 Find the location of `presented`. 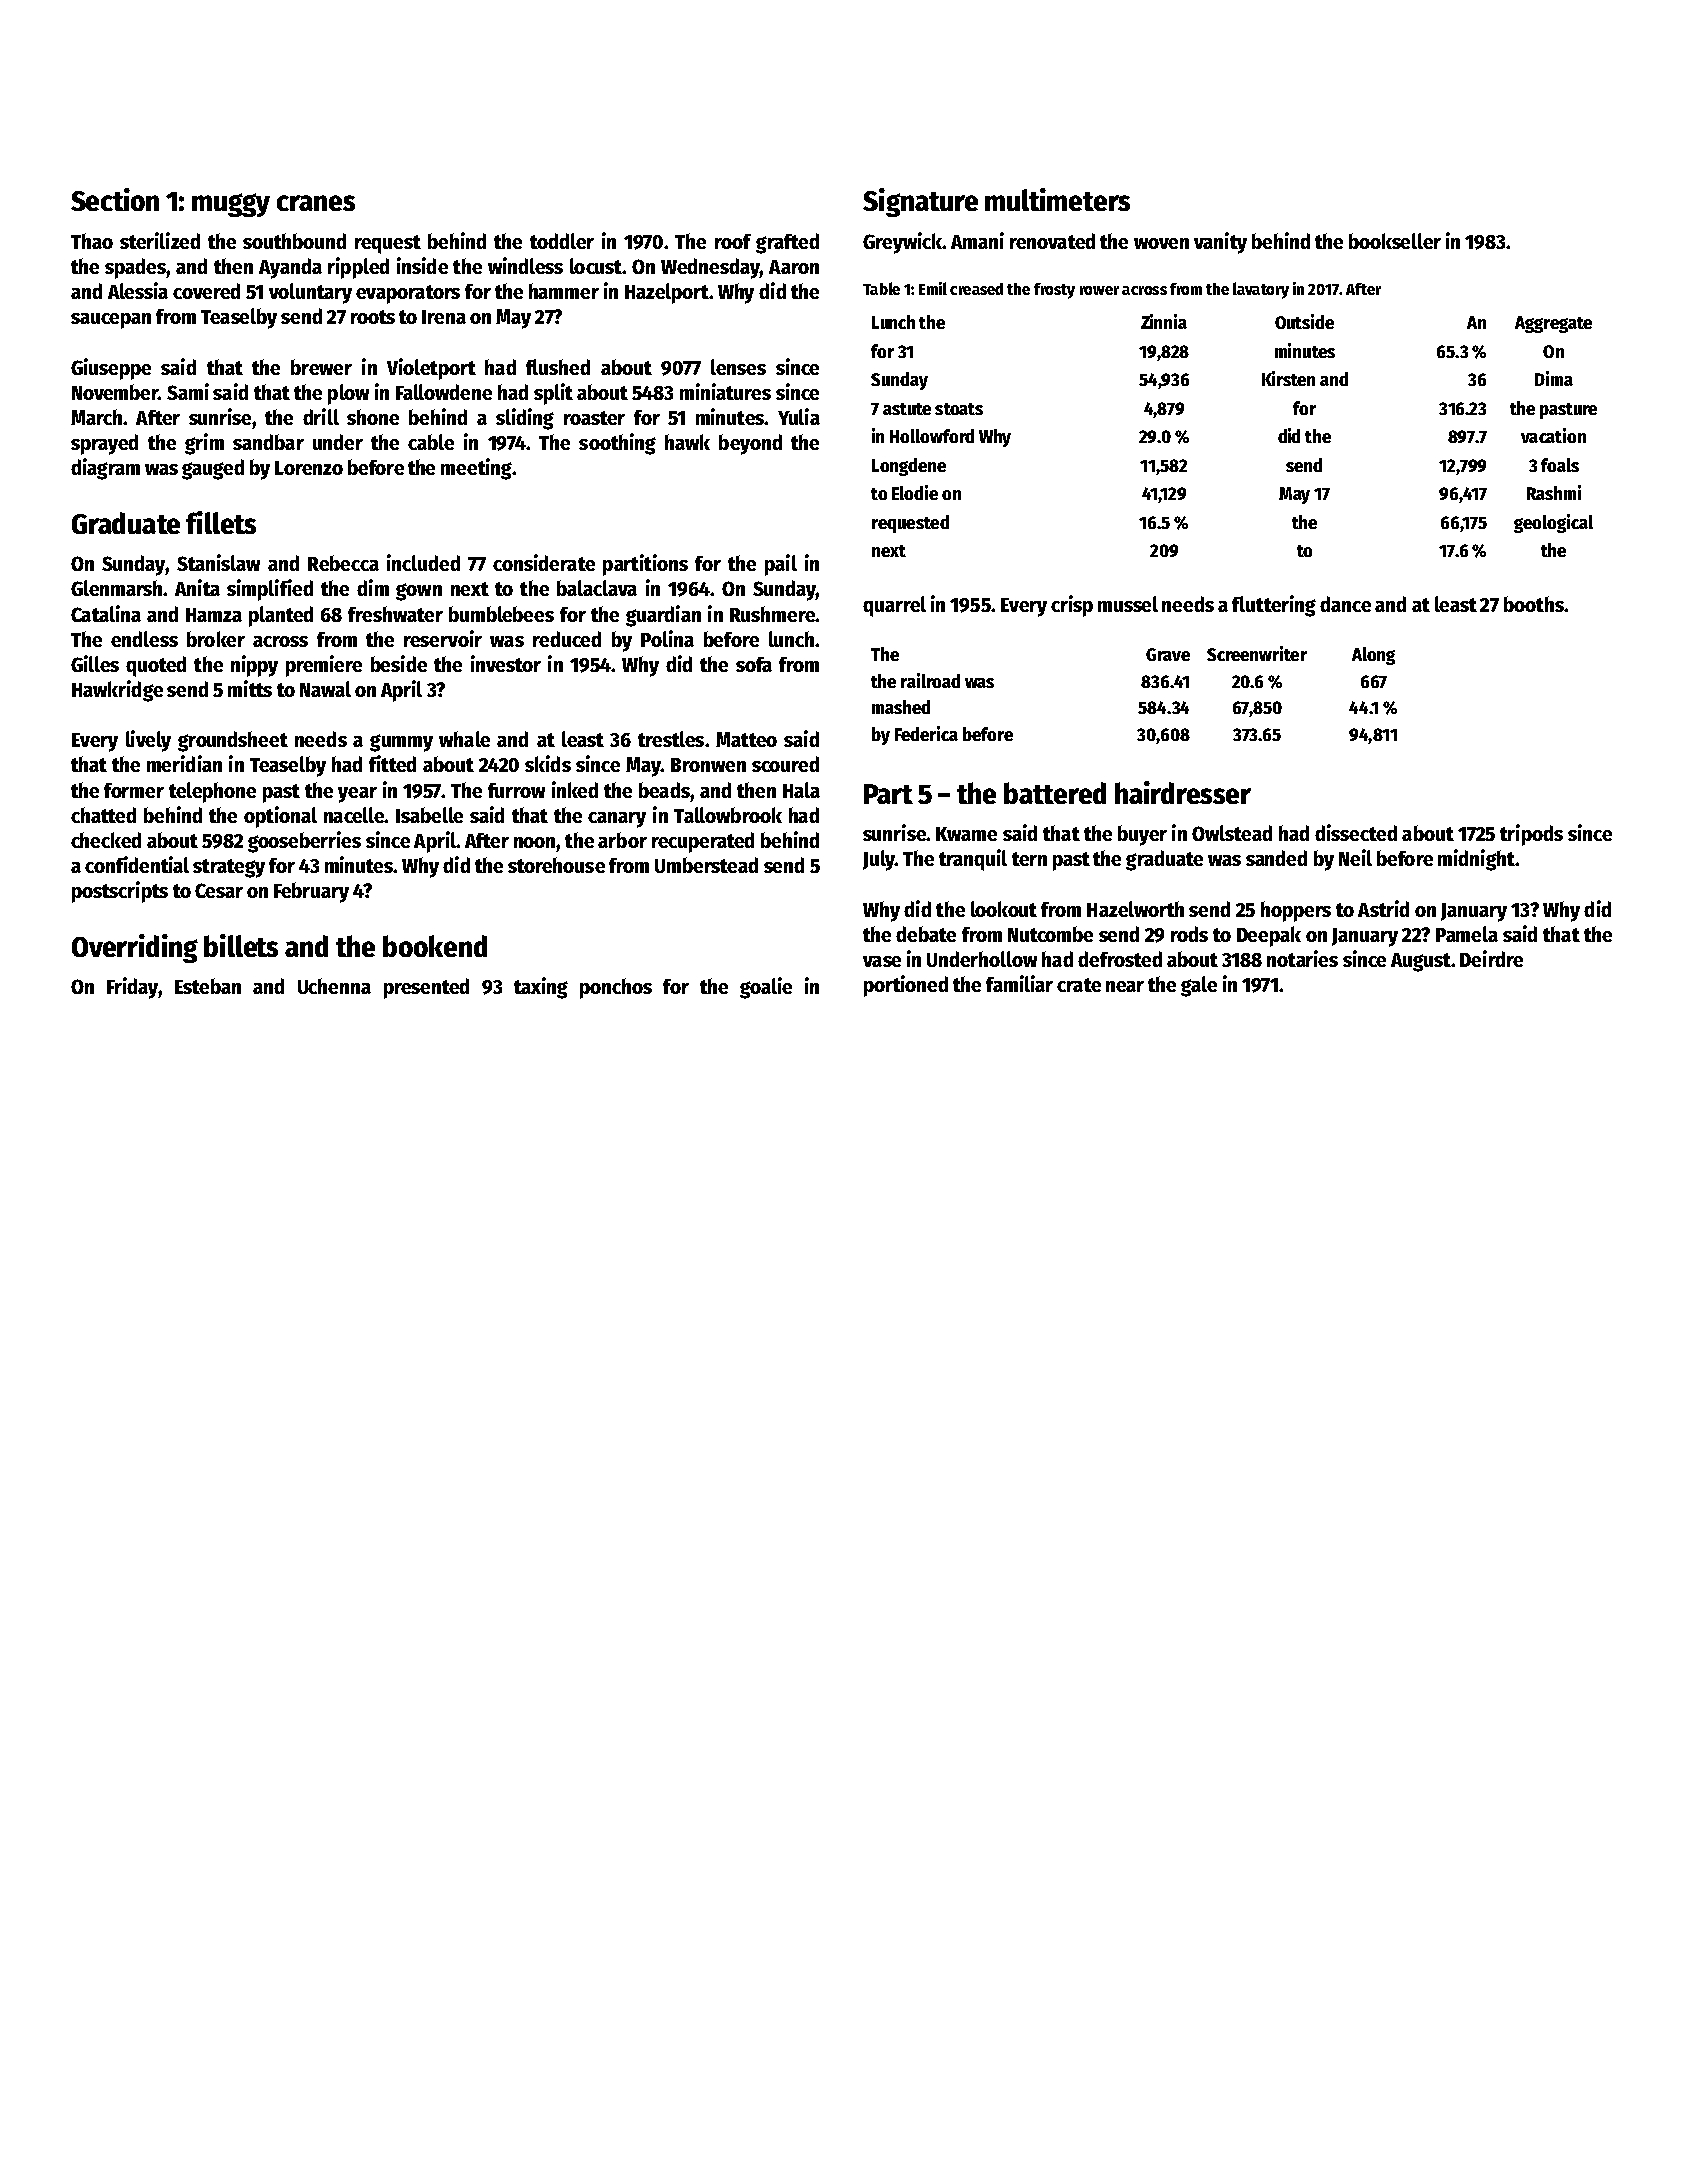

presented is located at coordinates (426, 988).
